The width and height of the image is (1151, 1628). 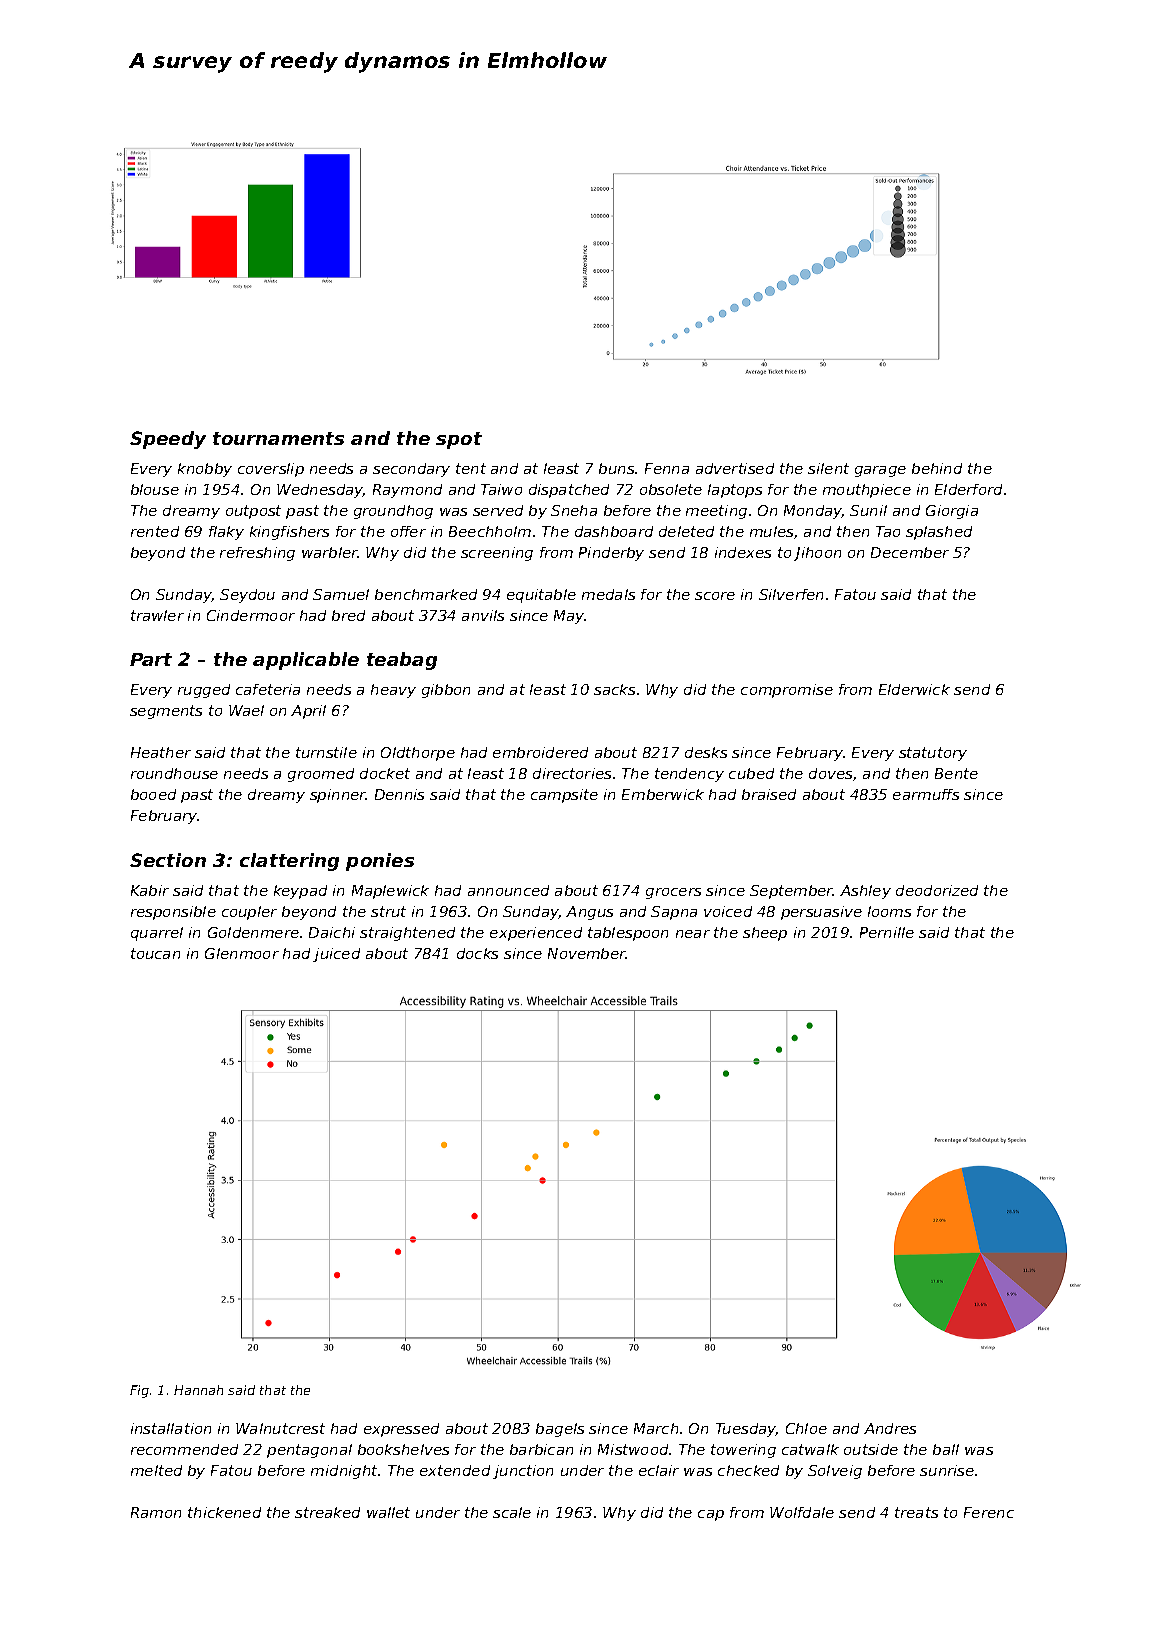 I want to click on screening, so click(x=497, y=554).
